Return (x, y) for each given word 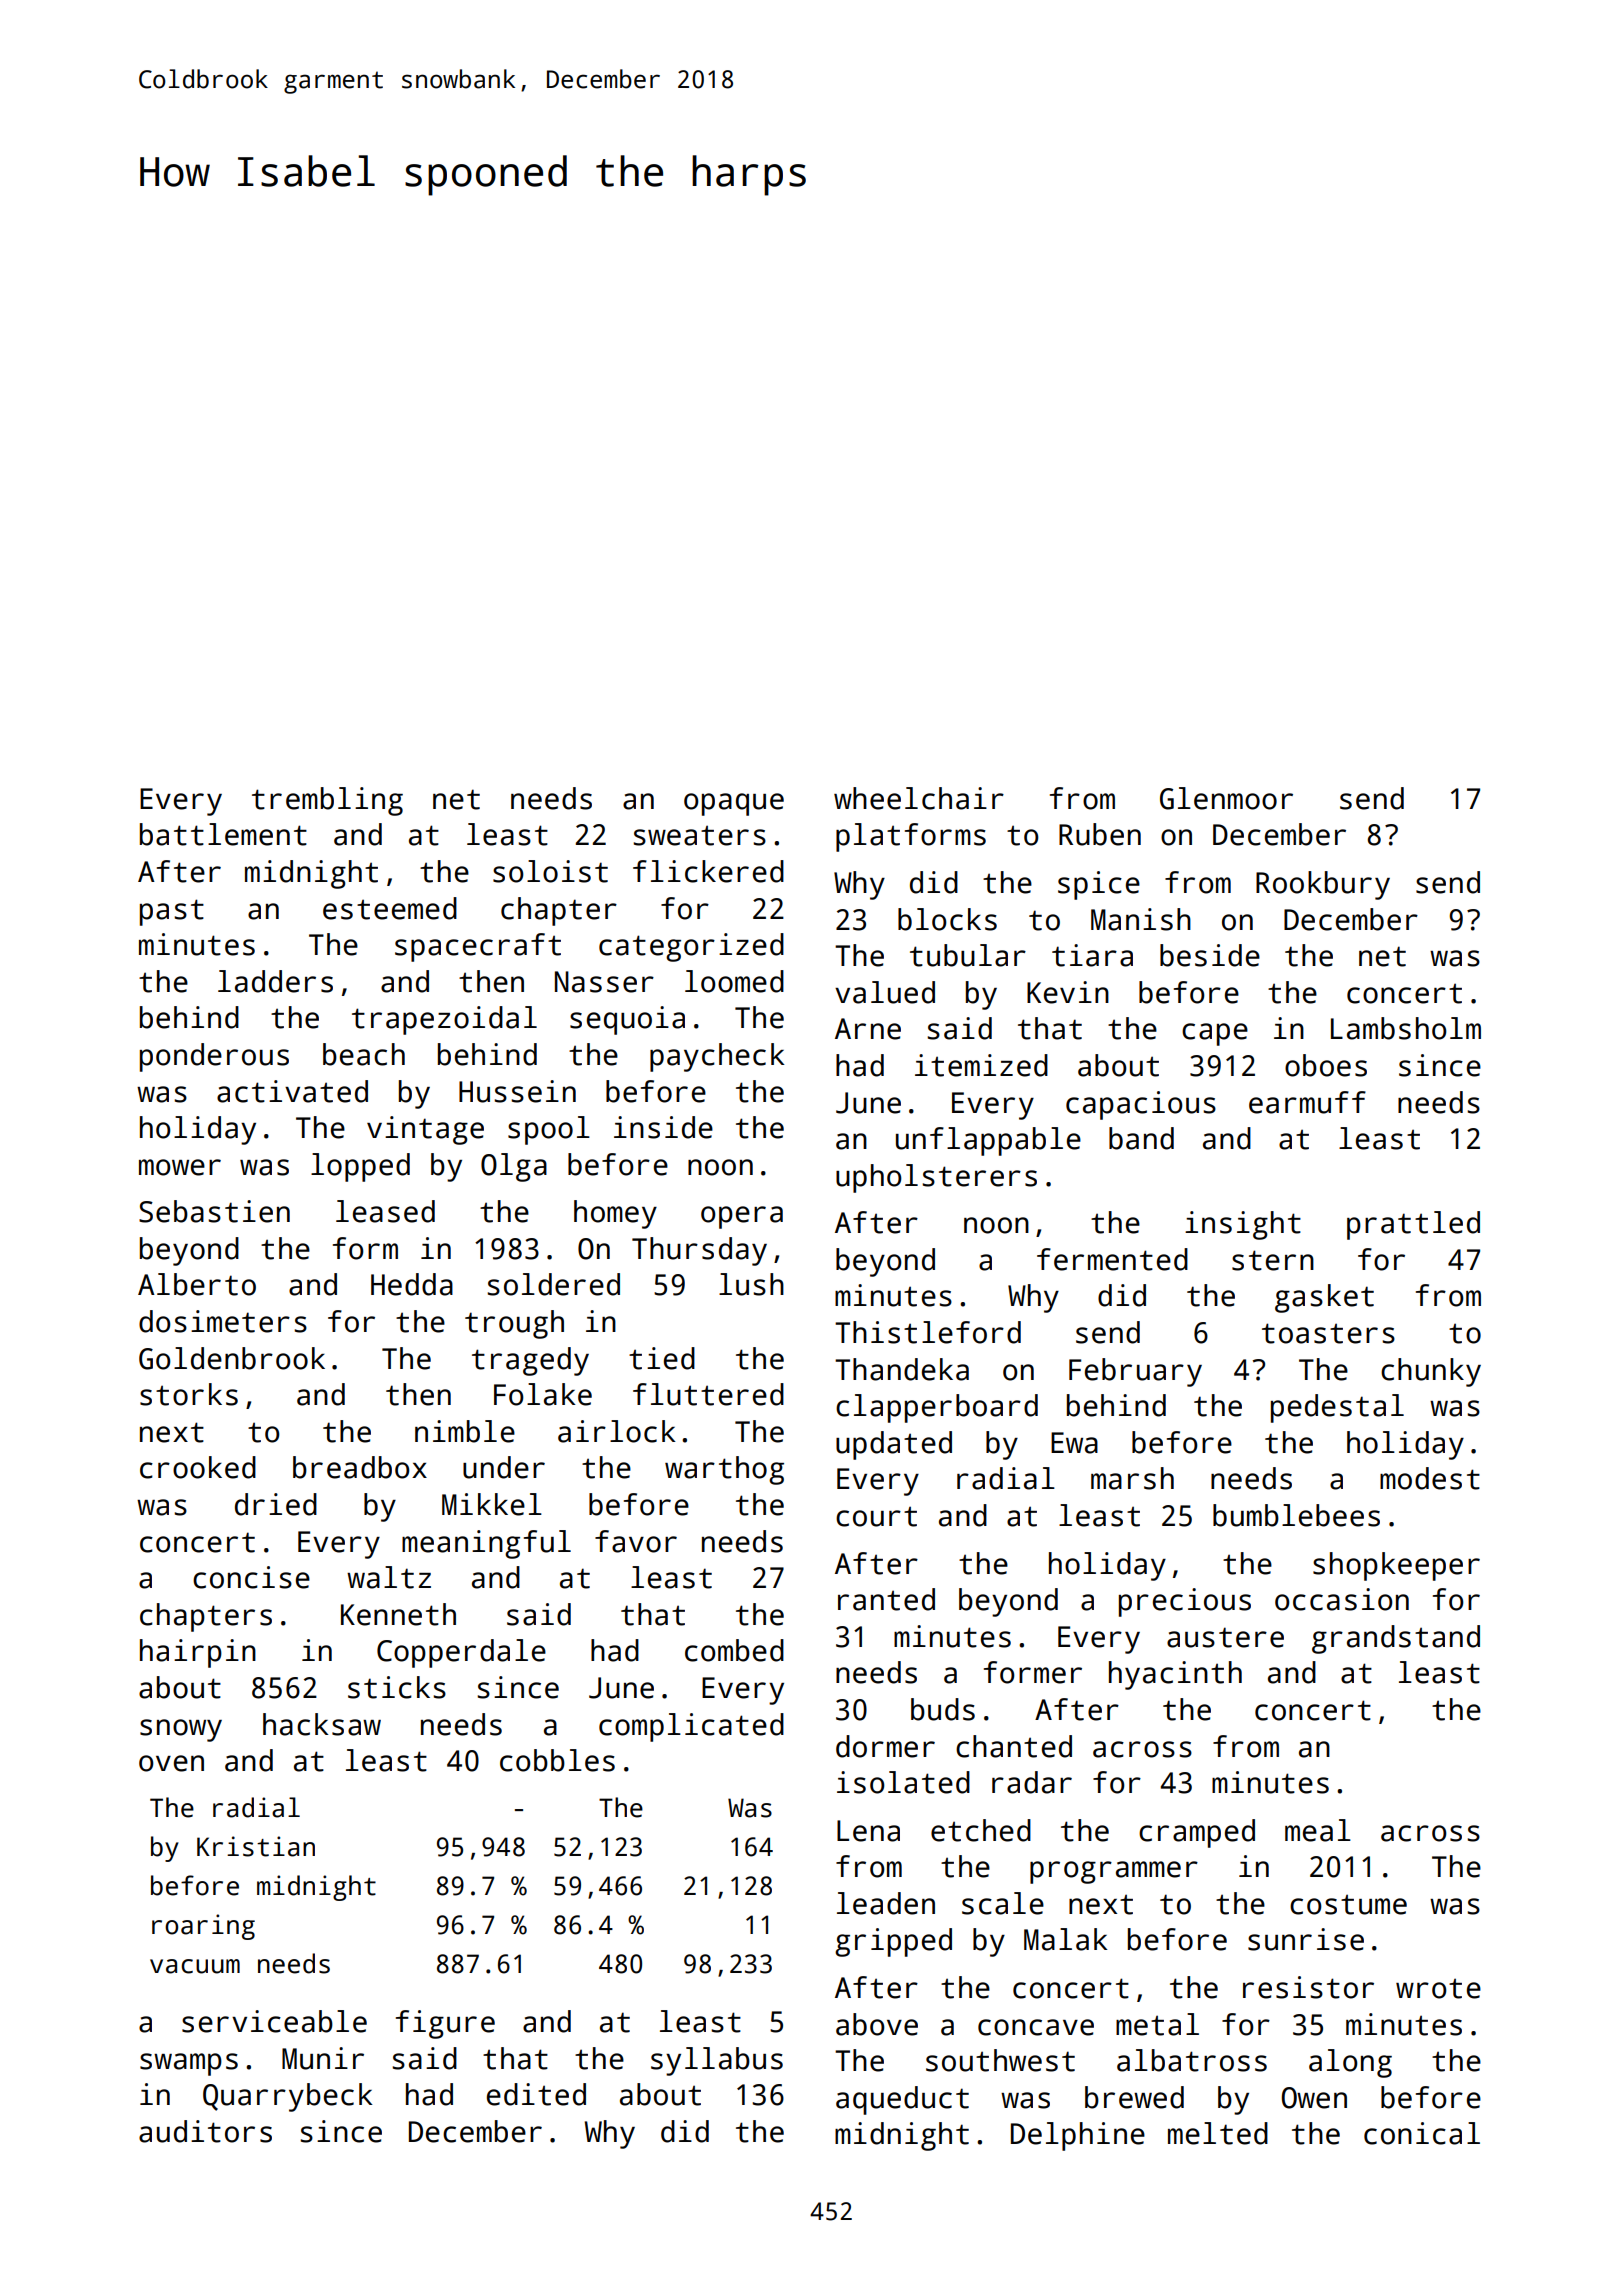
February (1135, 1372)
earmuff (1307, 1102)
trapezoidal (444, 1020)
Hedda (412, 1284)
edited (536, 2094)
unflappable (988, 1141)
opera (742, 1217)
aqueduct (902, 2100)
